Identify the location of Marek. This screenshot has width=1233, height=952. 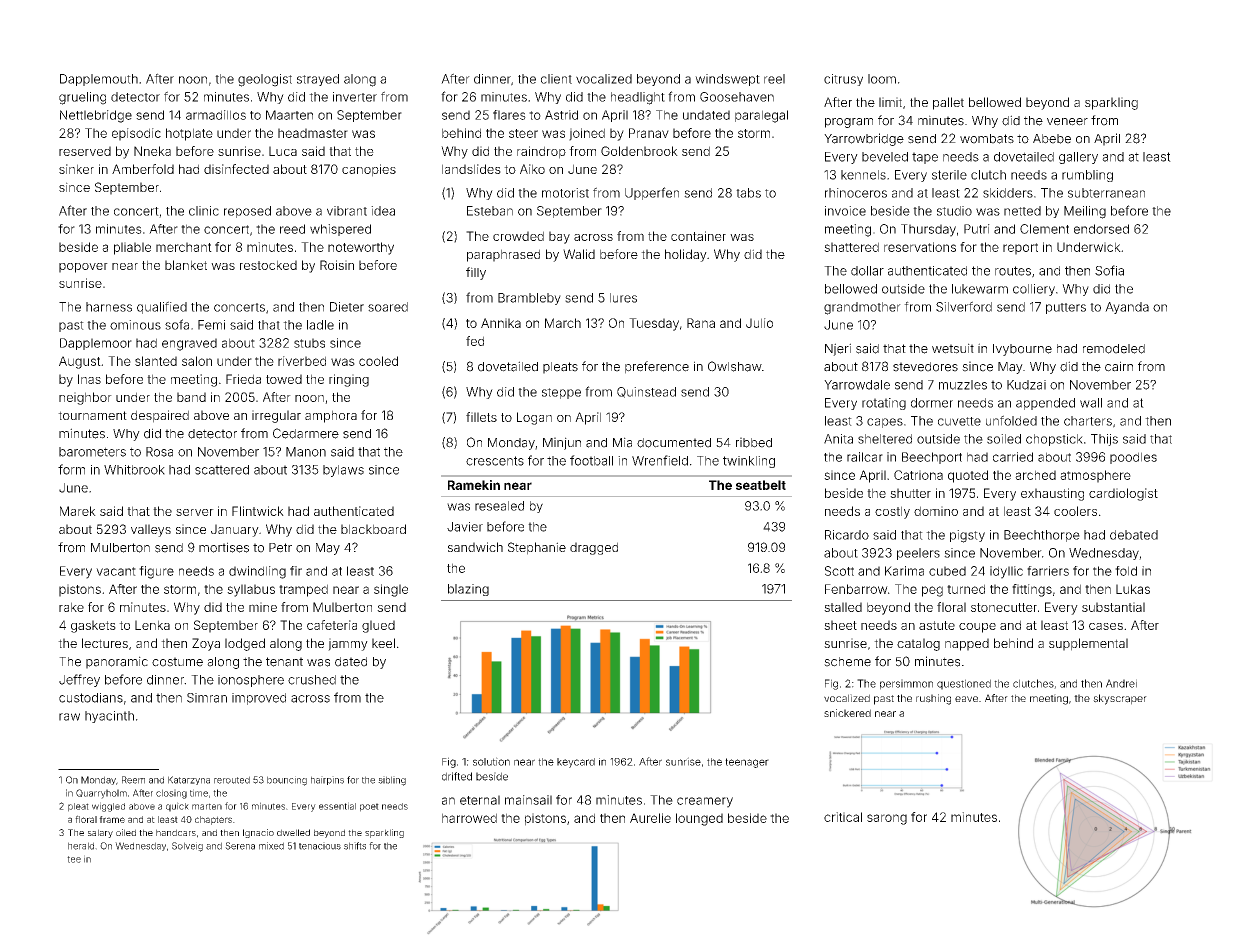
(78, 511).
